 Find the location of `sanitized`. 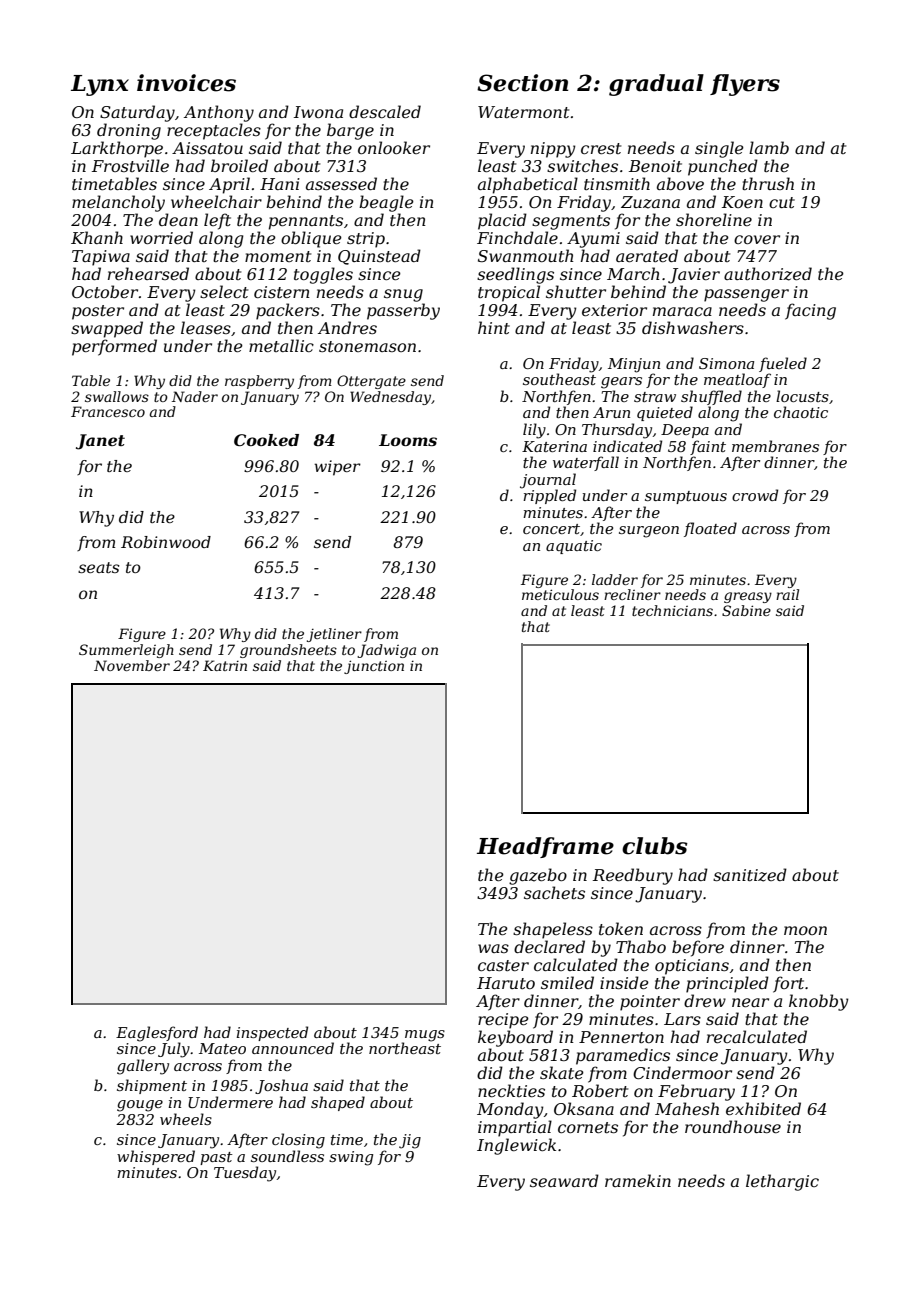

sanitized is located at coordinates (750, 875).
